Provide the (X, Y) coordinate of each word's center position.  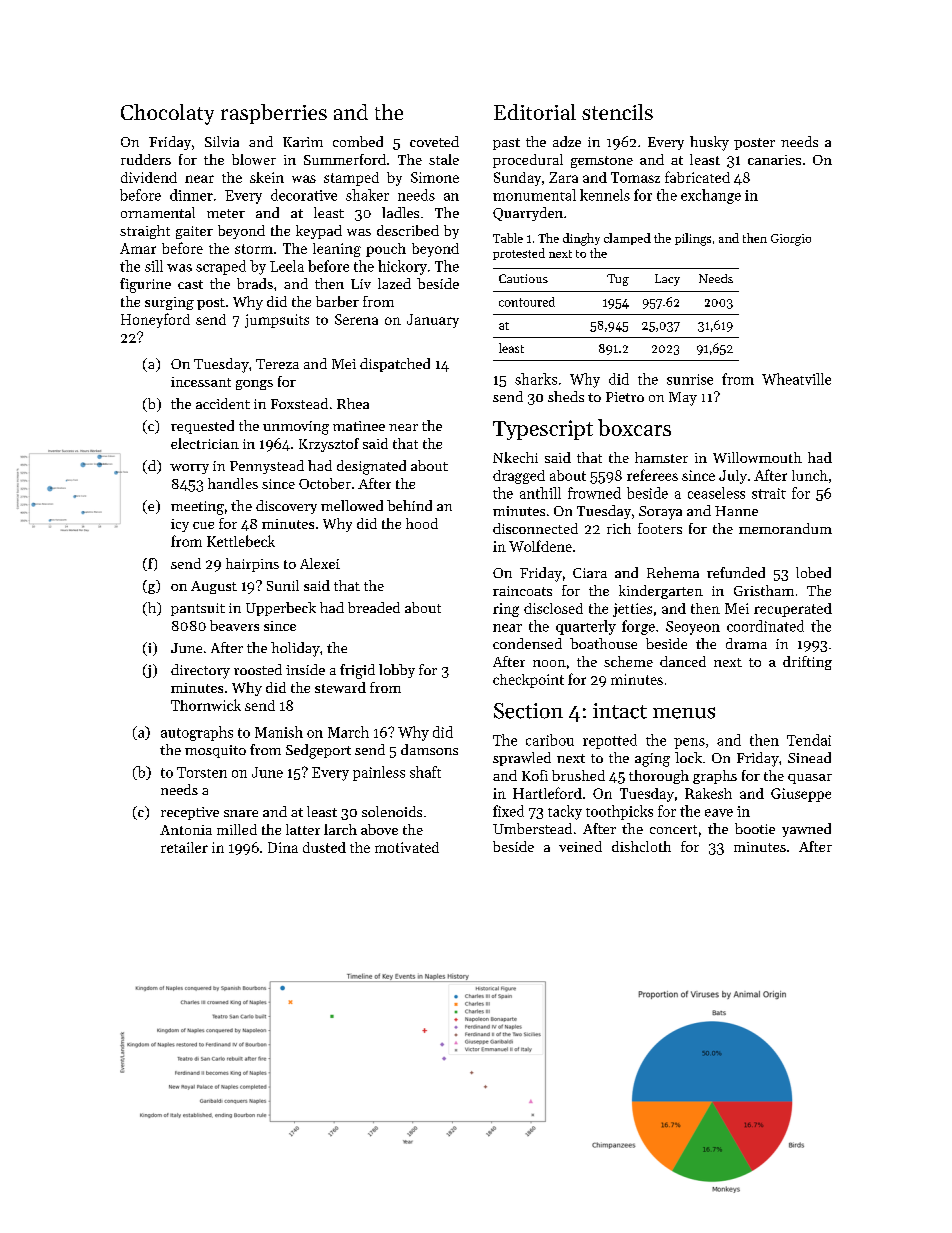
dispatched (395, 365)
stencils (617, 112)
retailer (184, 847)
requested (202, 427)
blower (254, 159)
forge (638, 627)
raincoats (522, 591)
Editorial (535, 112)
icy (180, 525)
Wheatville (796, 379)
